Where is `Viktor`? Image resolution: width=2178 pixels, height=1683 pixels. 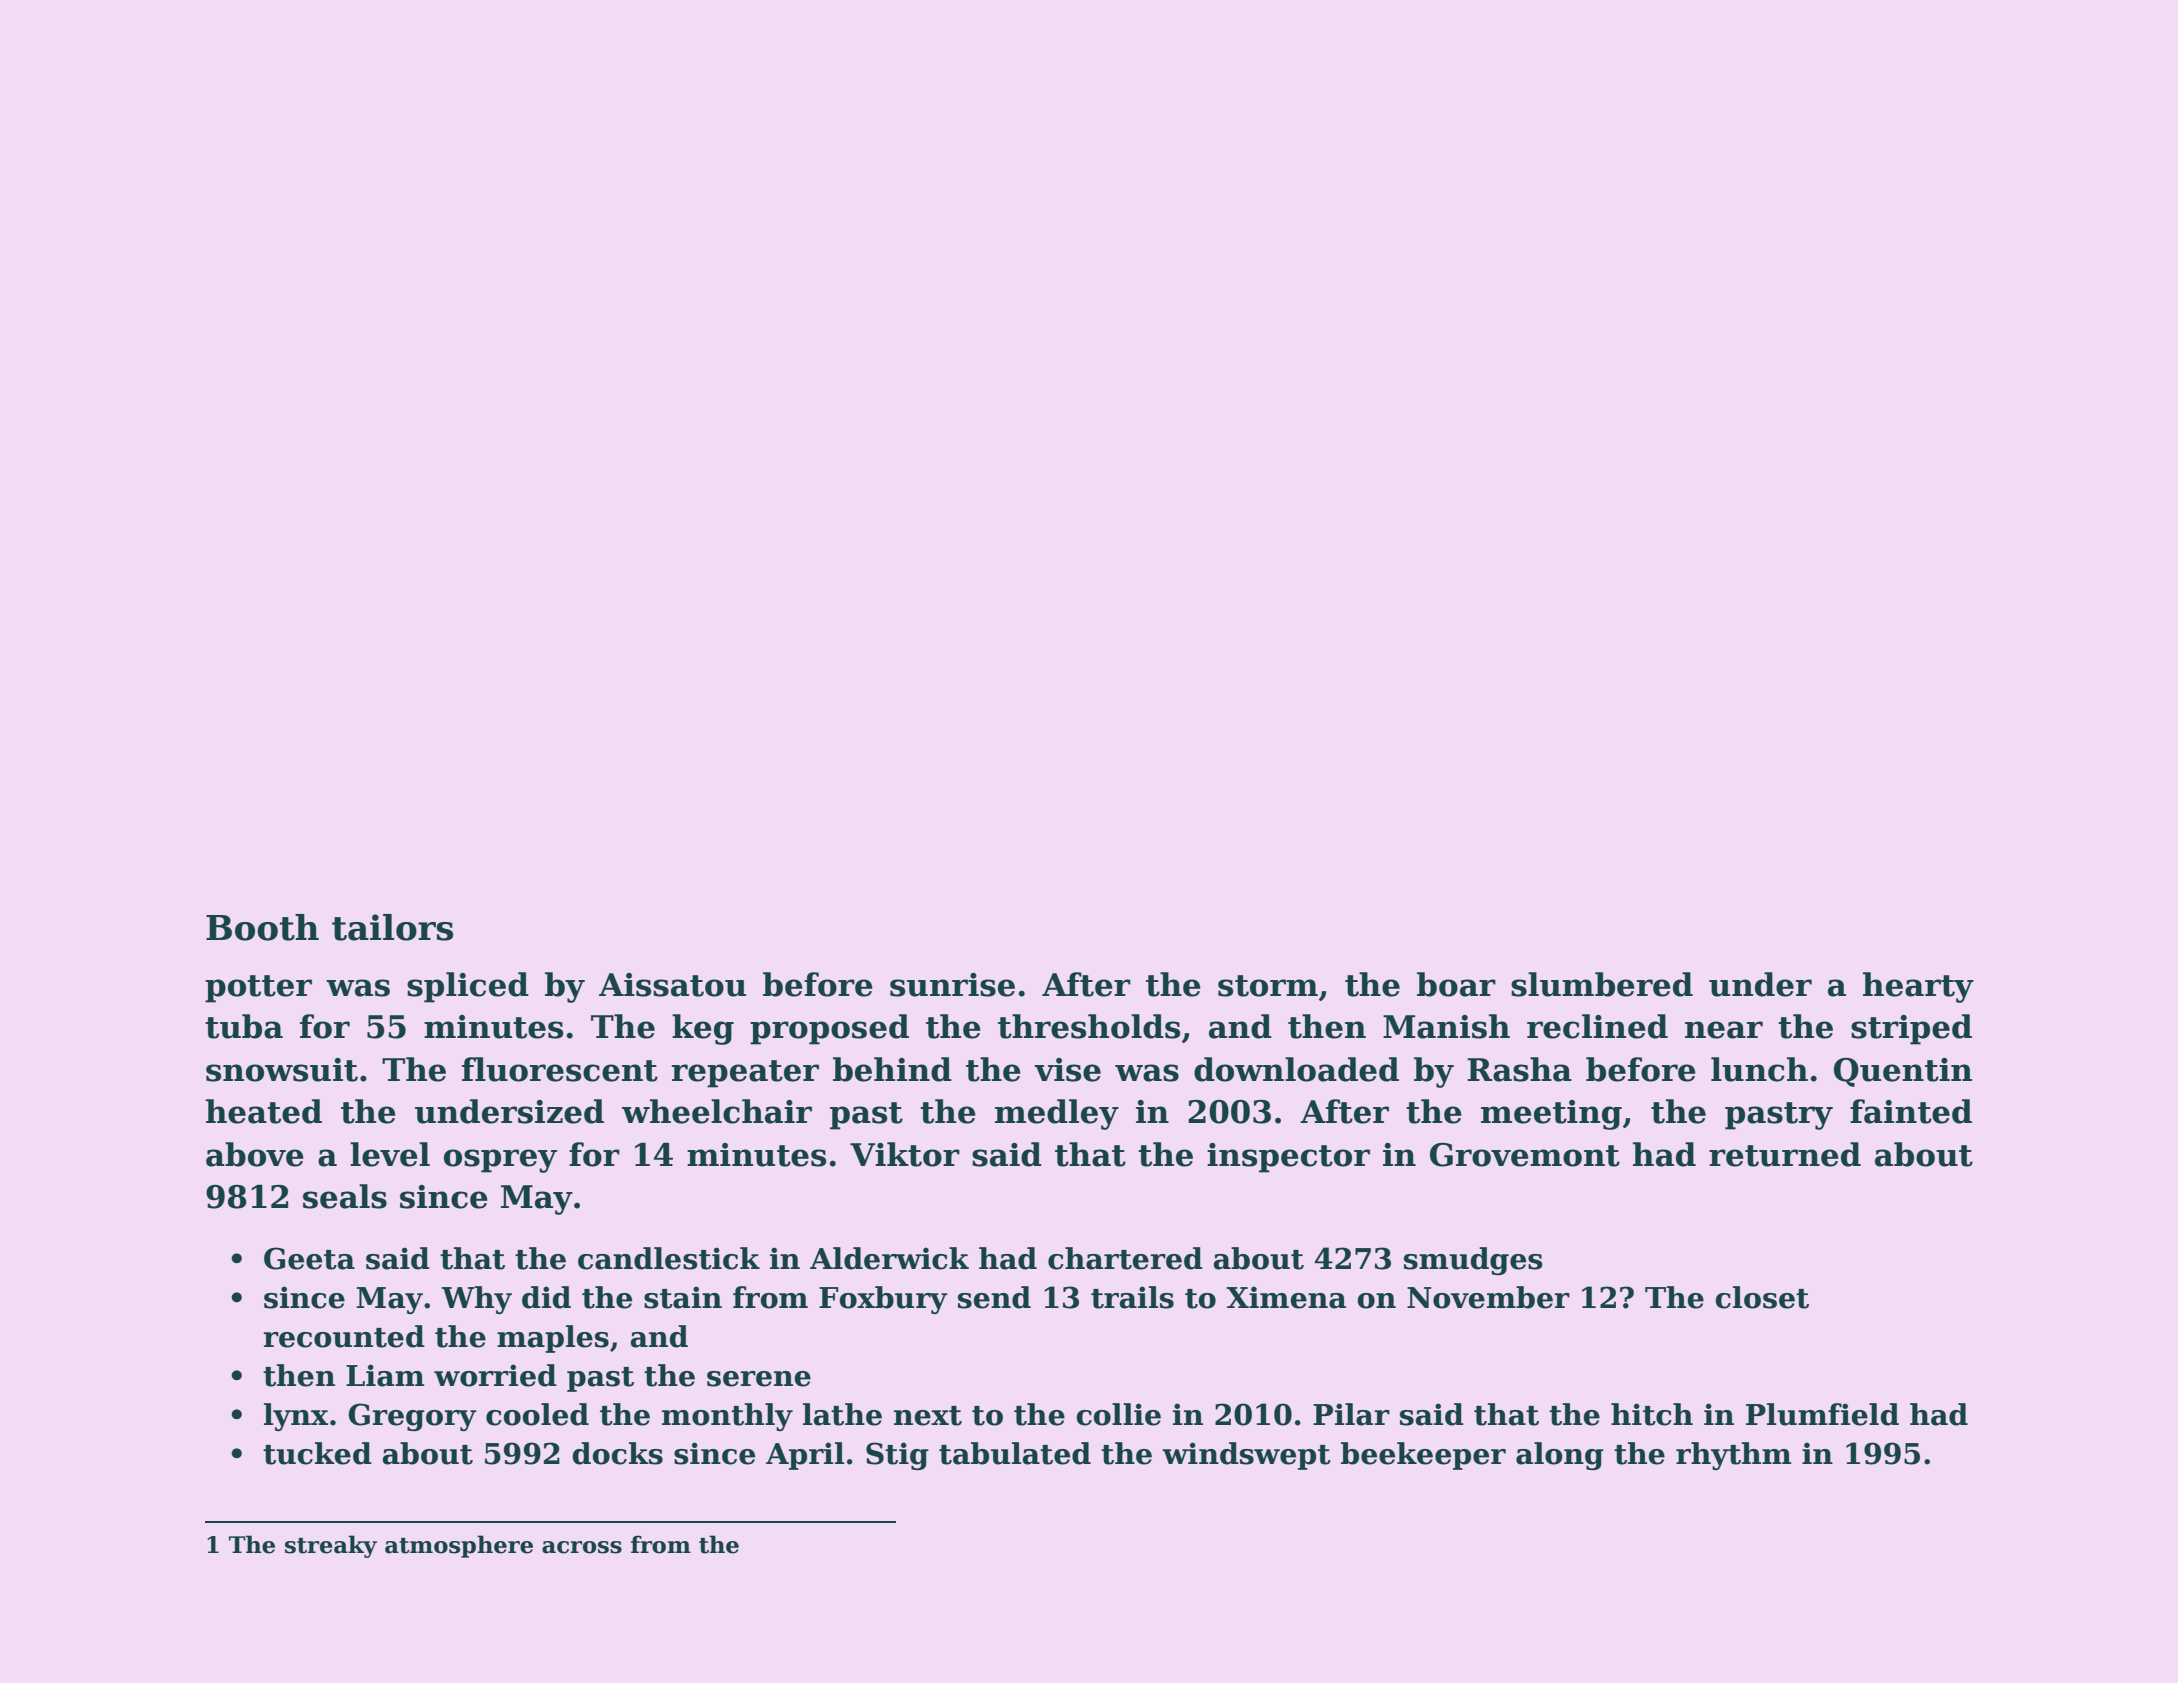
Viktor is located at coordinates (905, 1154).
